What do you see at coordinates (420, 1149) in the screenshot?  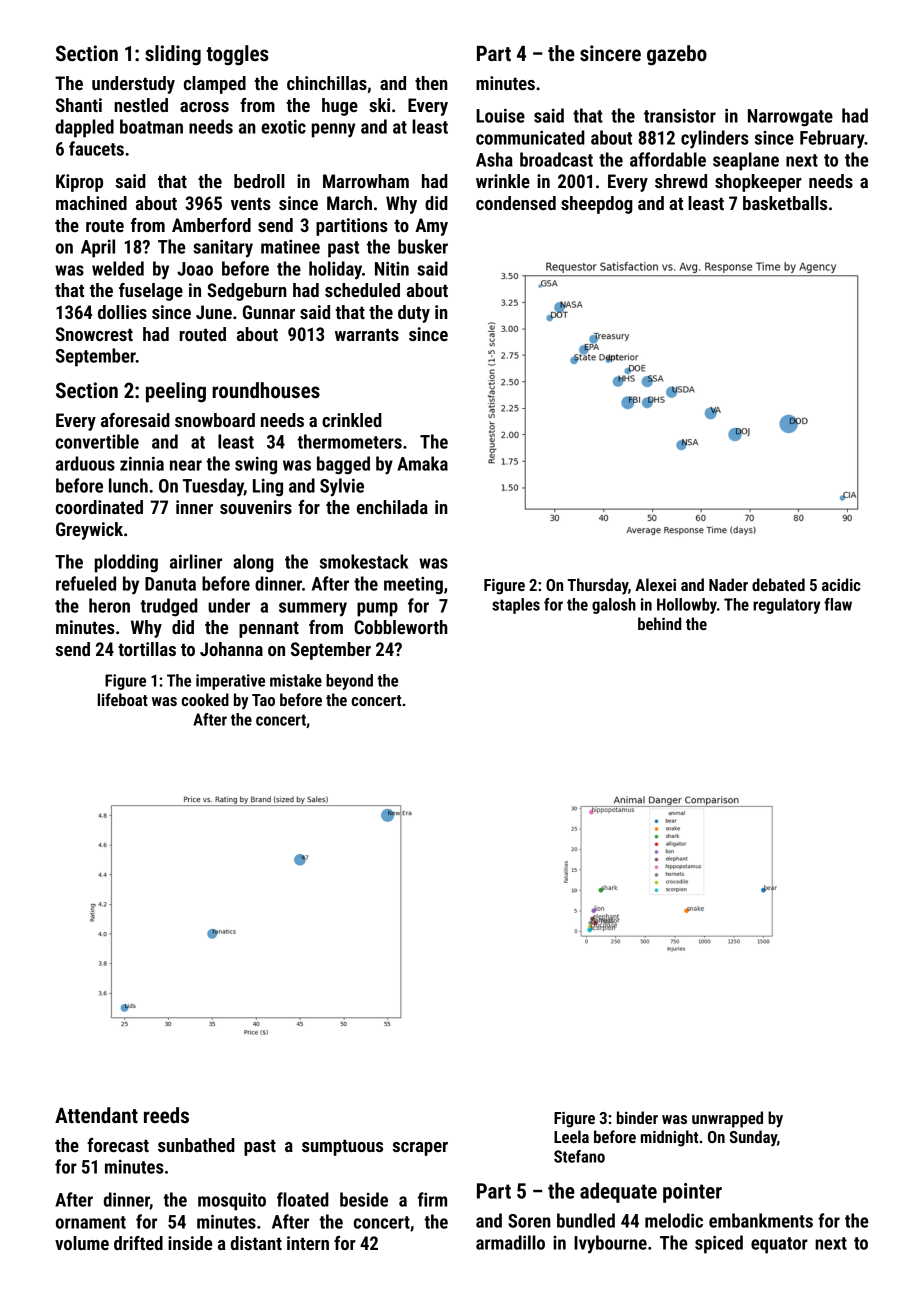 I see `scraper` at bounding box center [420, 1149].
